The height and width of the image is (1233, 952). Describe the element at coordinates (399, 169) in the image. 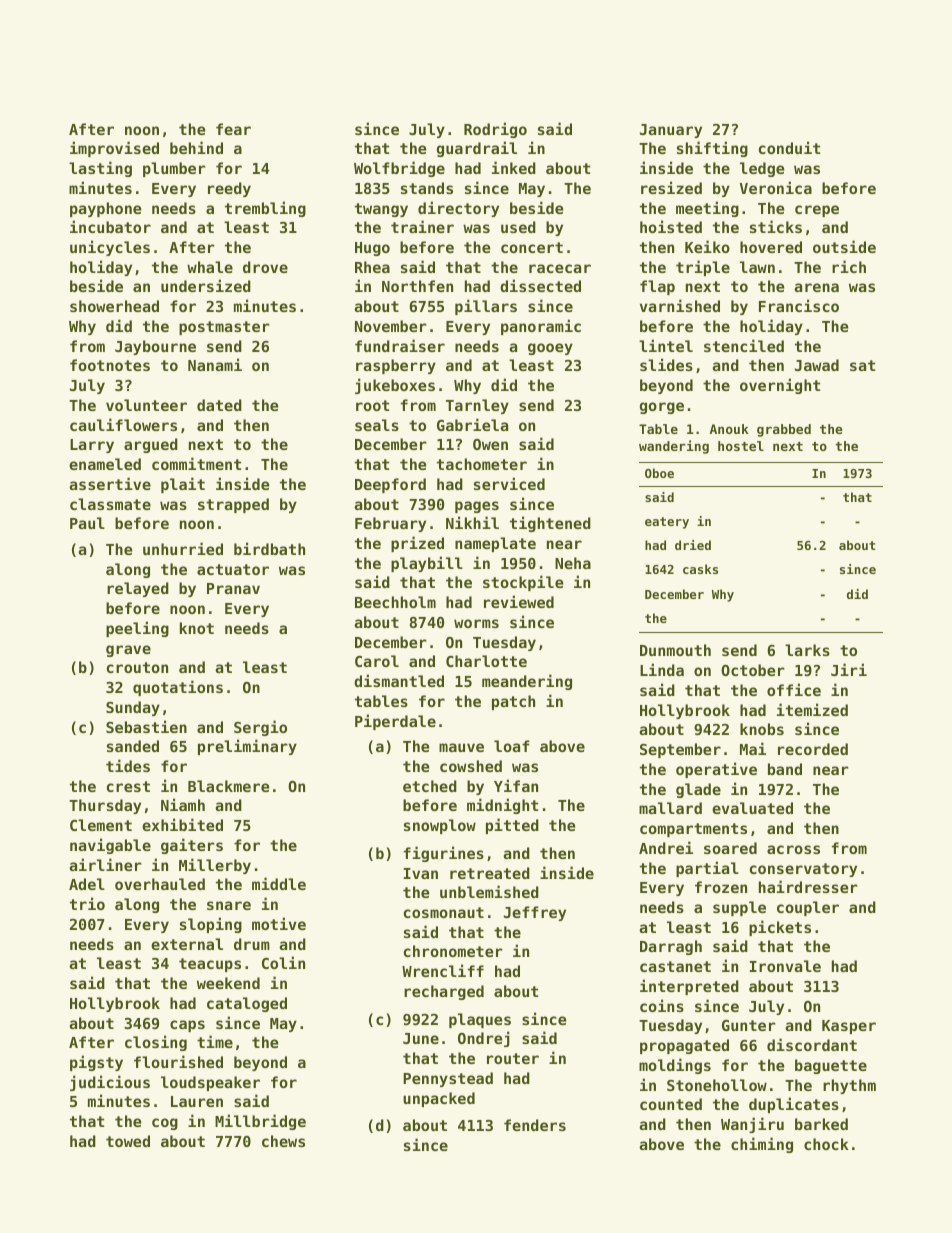

I see `Wolfbridge` at that location.
